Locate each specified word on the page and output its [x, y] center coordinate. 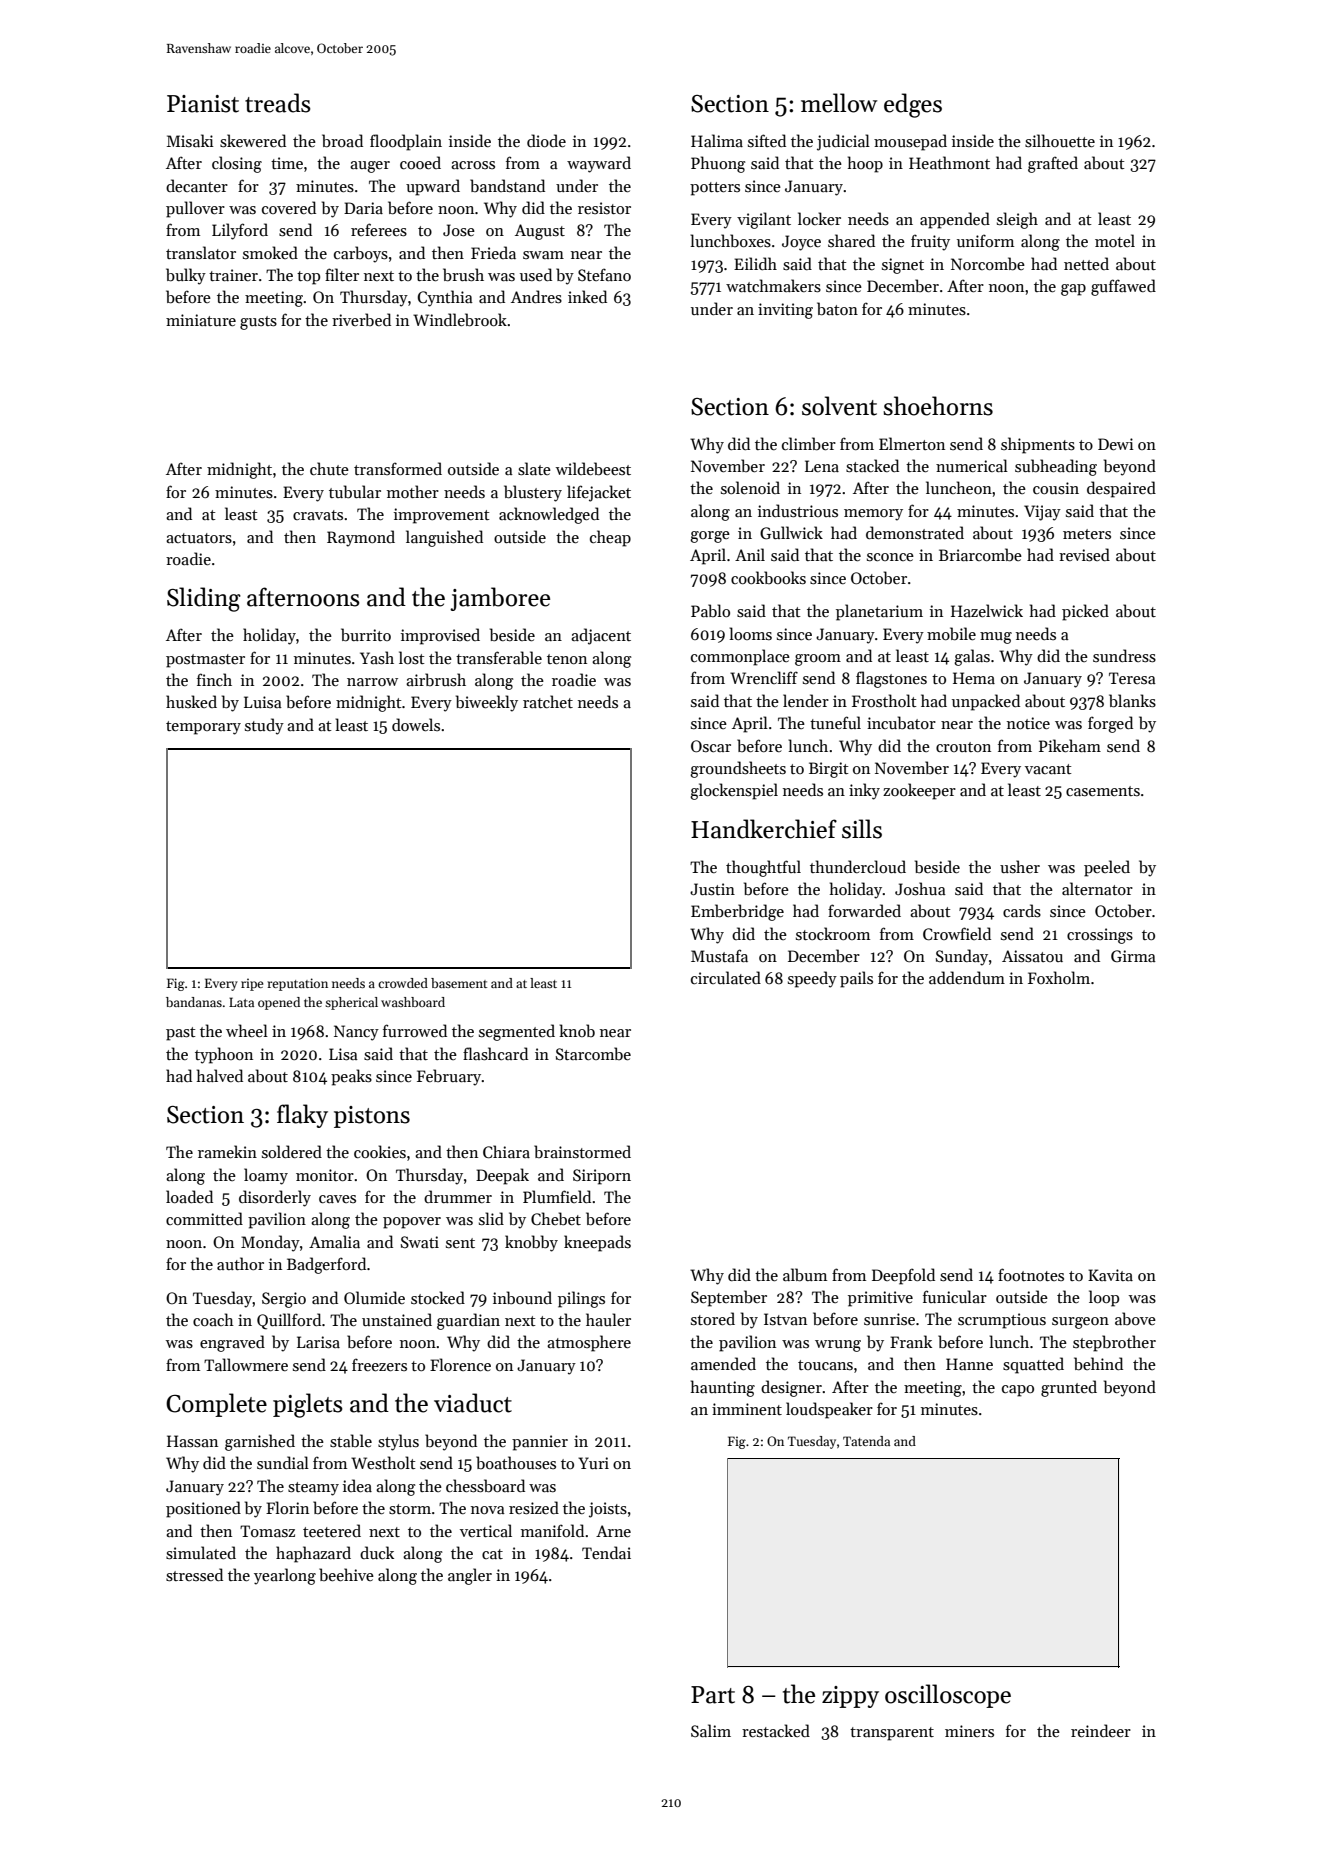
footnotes [1031, 1274]
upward [433, 187]
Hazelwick [987, 610]
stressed [194, 1575]
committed [204, 1218]
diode [546, 140]
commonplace [740, 657]
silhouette [1060, 141]
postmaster [205, 661]
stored [713, 1318]
